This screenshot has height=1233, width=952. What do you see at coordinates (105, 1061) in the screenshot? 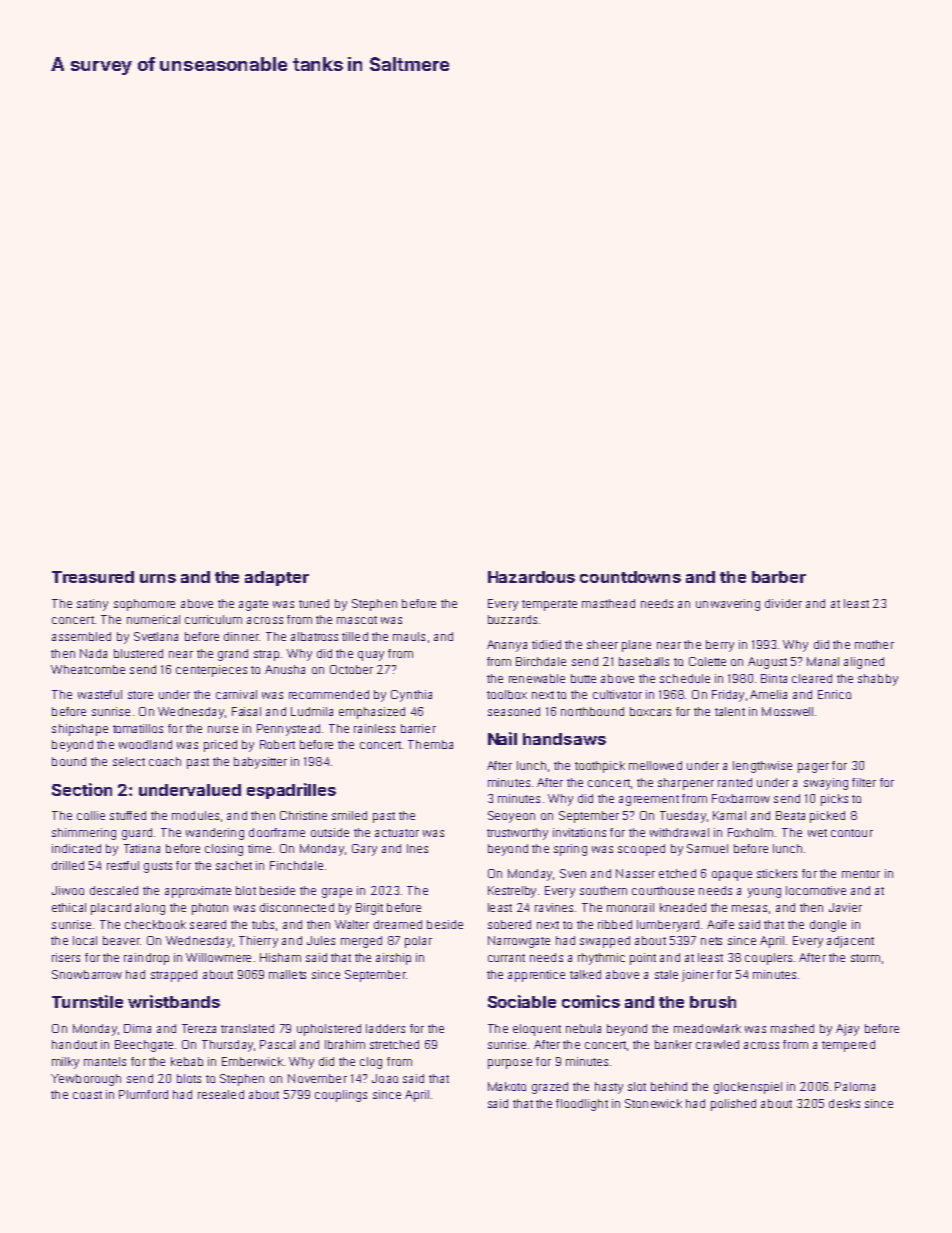
I see `mantels` at bounding box center [105, 1061].
